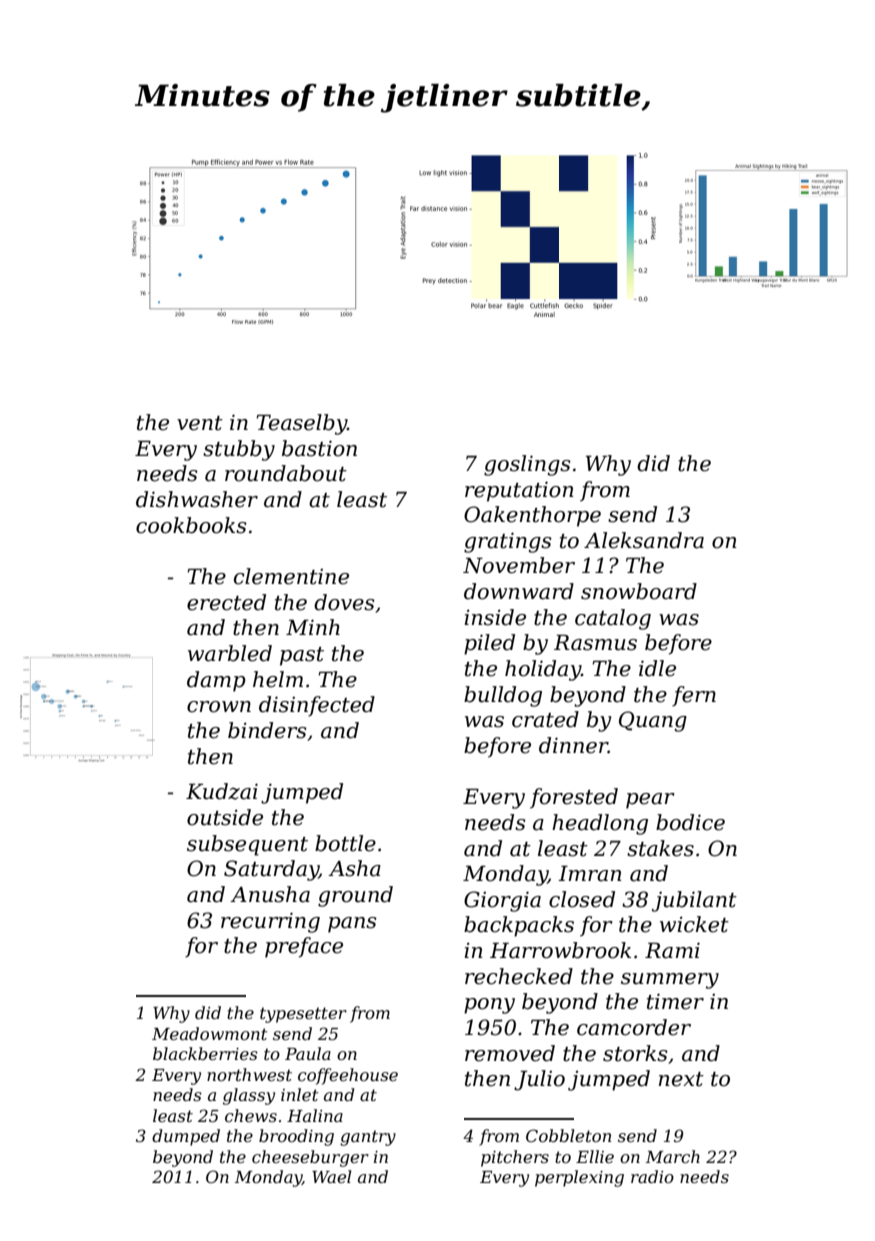 The width and height of the page is (875, 1241). I want to click on reputation, so click(519, 491).
